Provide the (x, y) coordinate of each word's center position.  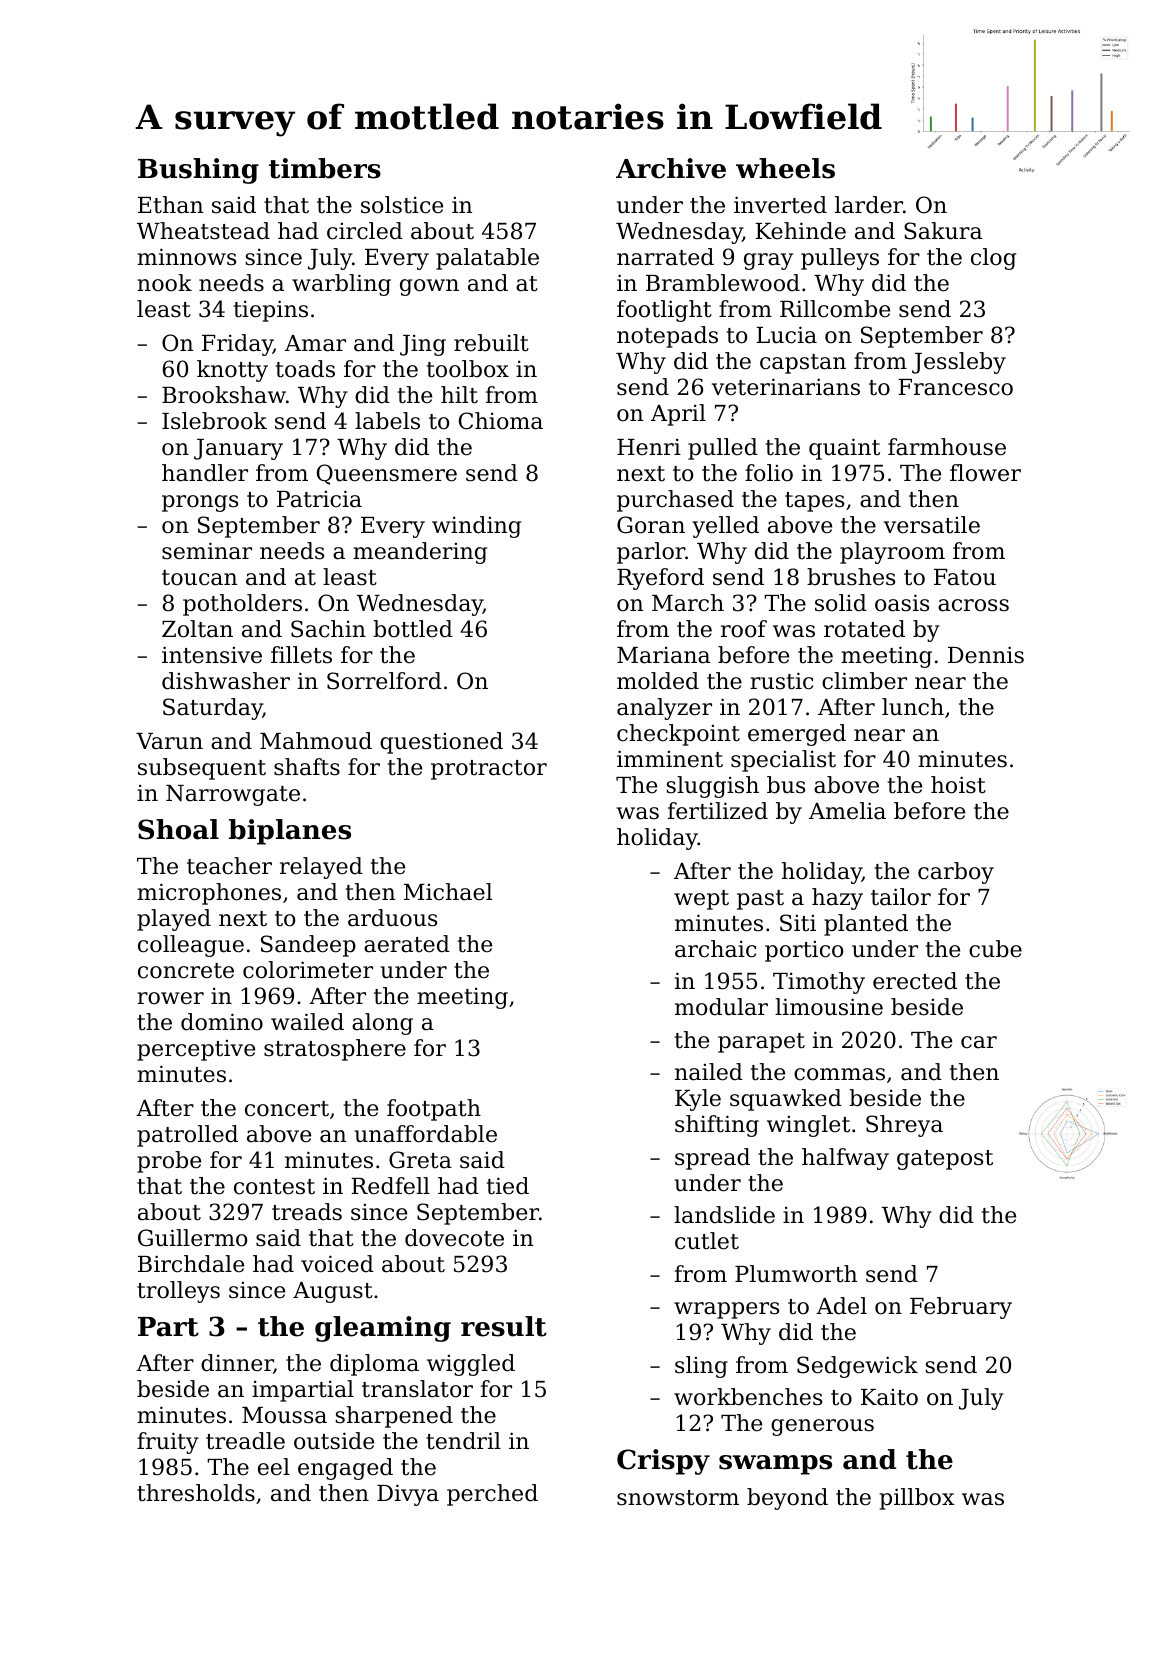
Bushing (198, 171)
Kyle (698, 1100)
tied (508, 1186)
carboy (956, 873)
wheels (785, 168)
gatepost (945, 1160)
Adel (841, 1306)
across (973, 605)
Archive (671, 168)
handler (205, 473)
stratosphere (335, 1050)
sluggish (712, 787)
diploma (374, 1365)
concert (287, 1109)
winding (476, 527)
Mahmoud (316, 741)
